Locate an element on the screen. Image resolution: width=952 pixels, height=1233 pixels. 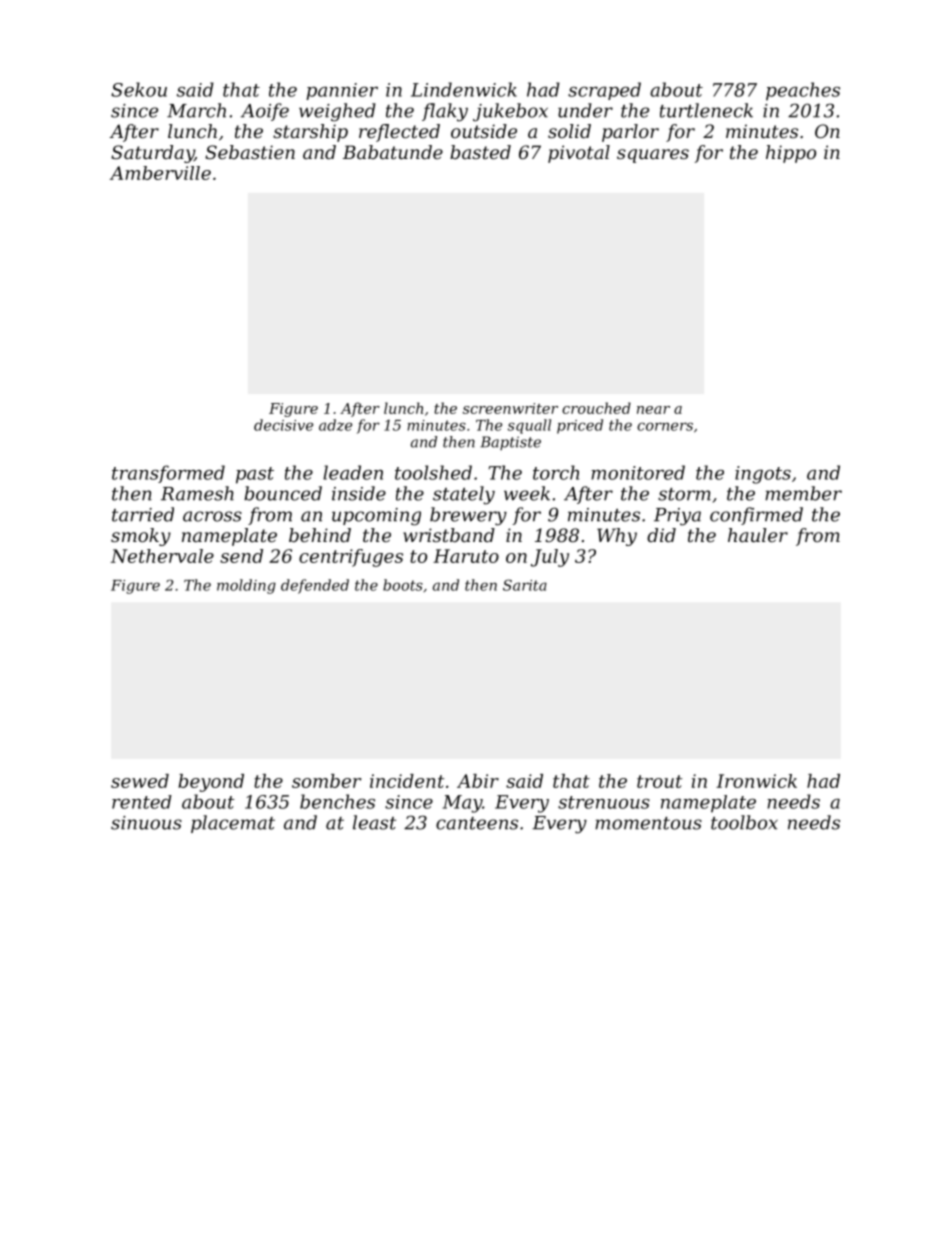
decisive is located at coordinates (283, 425).
